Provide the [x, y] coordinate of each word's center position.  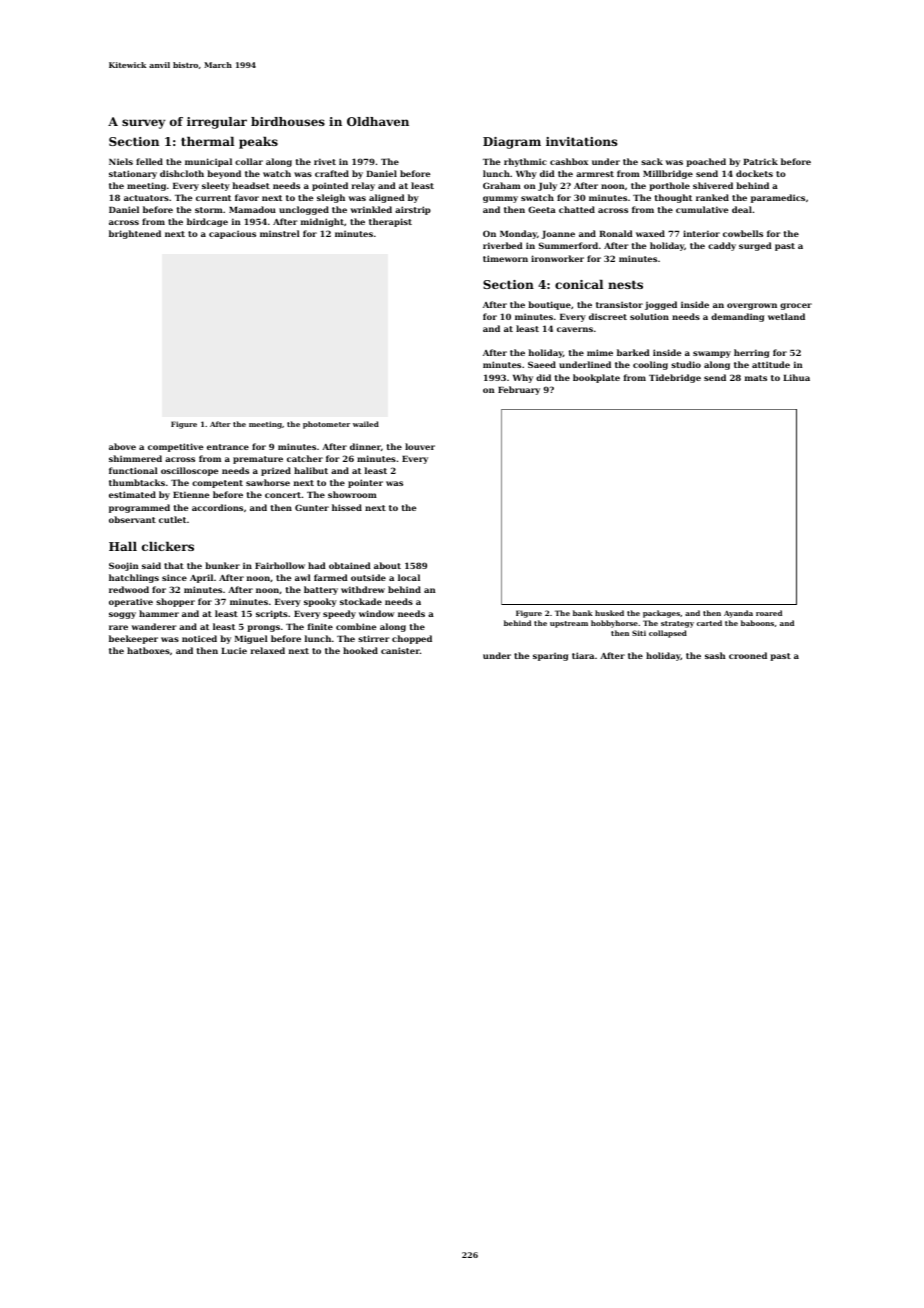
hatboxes [148, 650]
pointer [365, 483]
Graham [502, 185]
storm [209, 210]
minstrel [280, 233]
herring [751, 353]
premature [258, 460]
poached [706, 162]
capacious [232, 234]
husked [609, 613]
